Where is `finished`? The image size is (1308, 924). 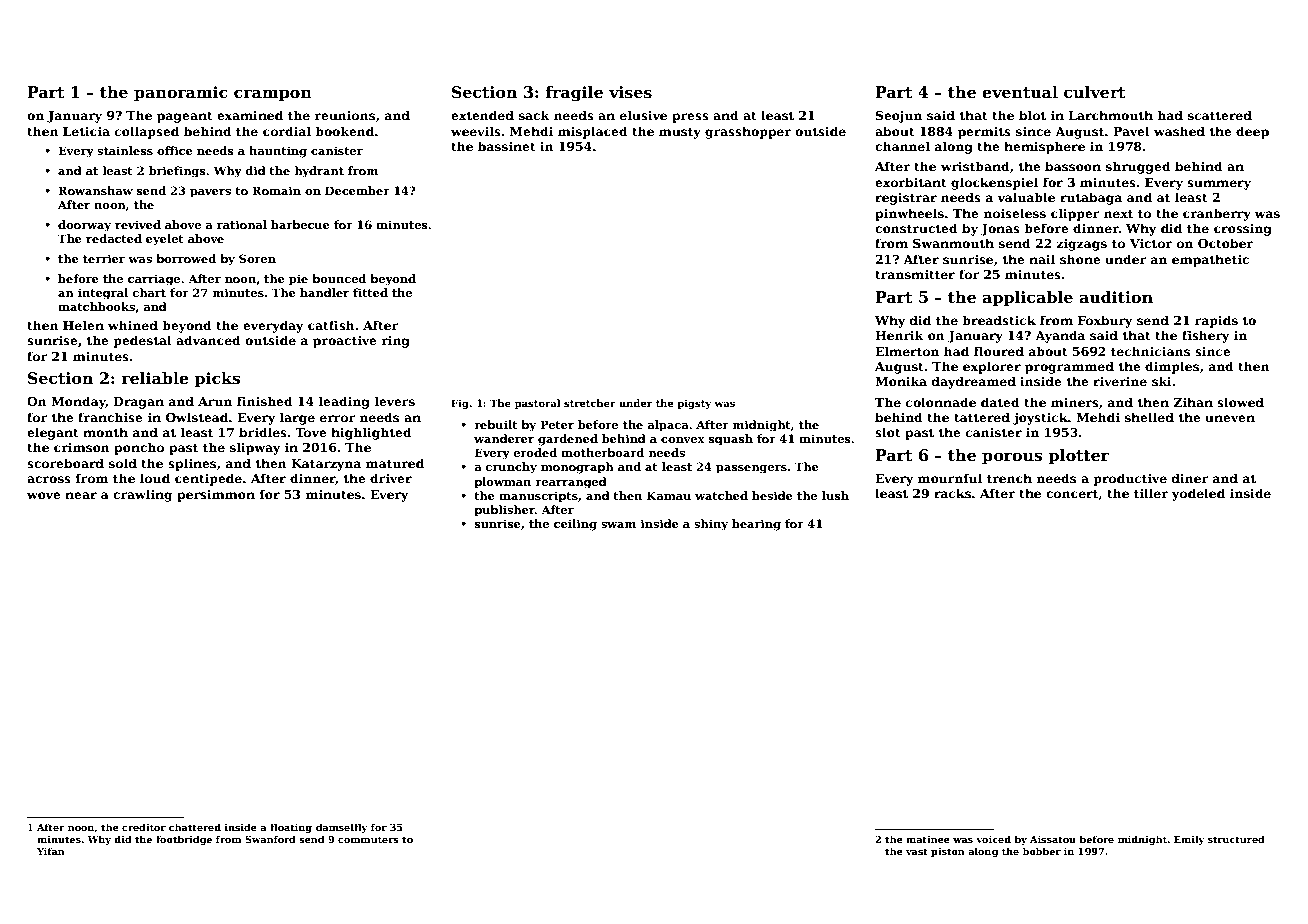 finished is located at coordinates (265, 401).
